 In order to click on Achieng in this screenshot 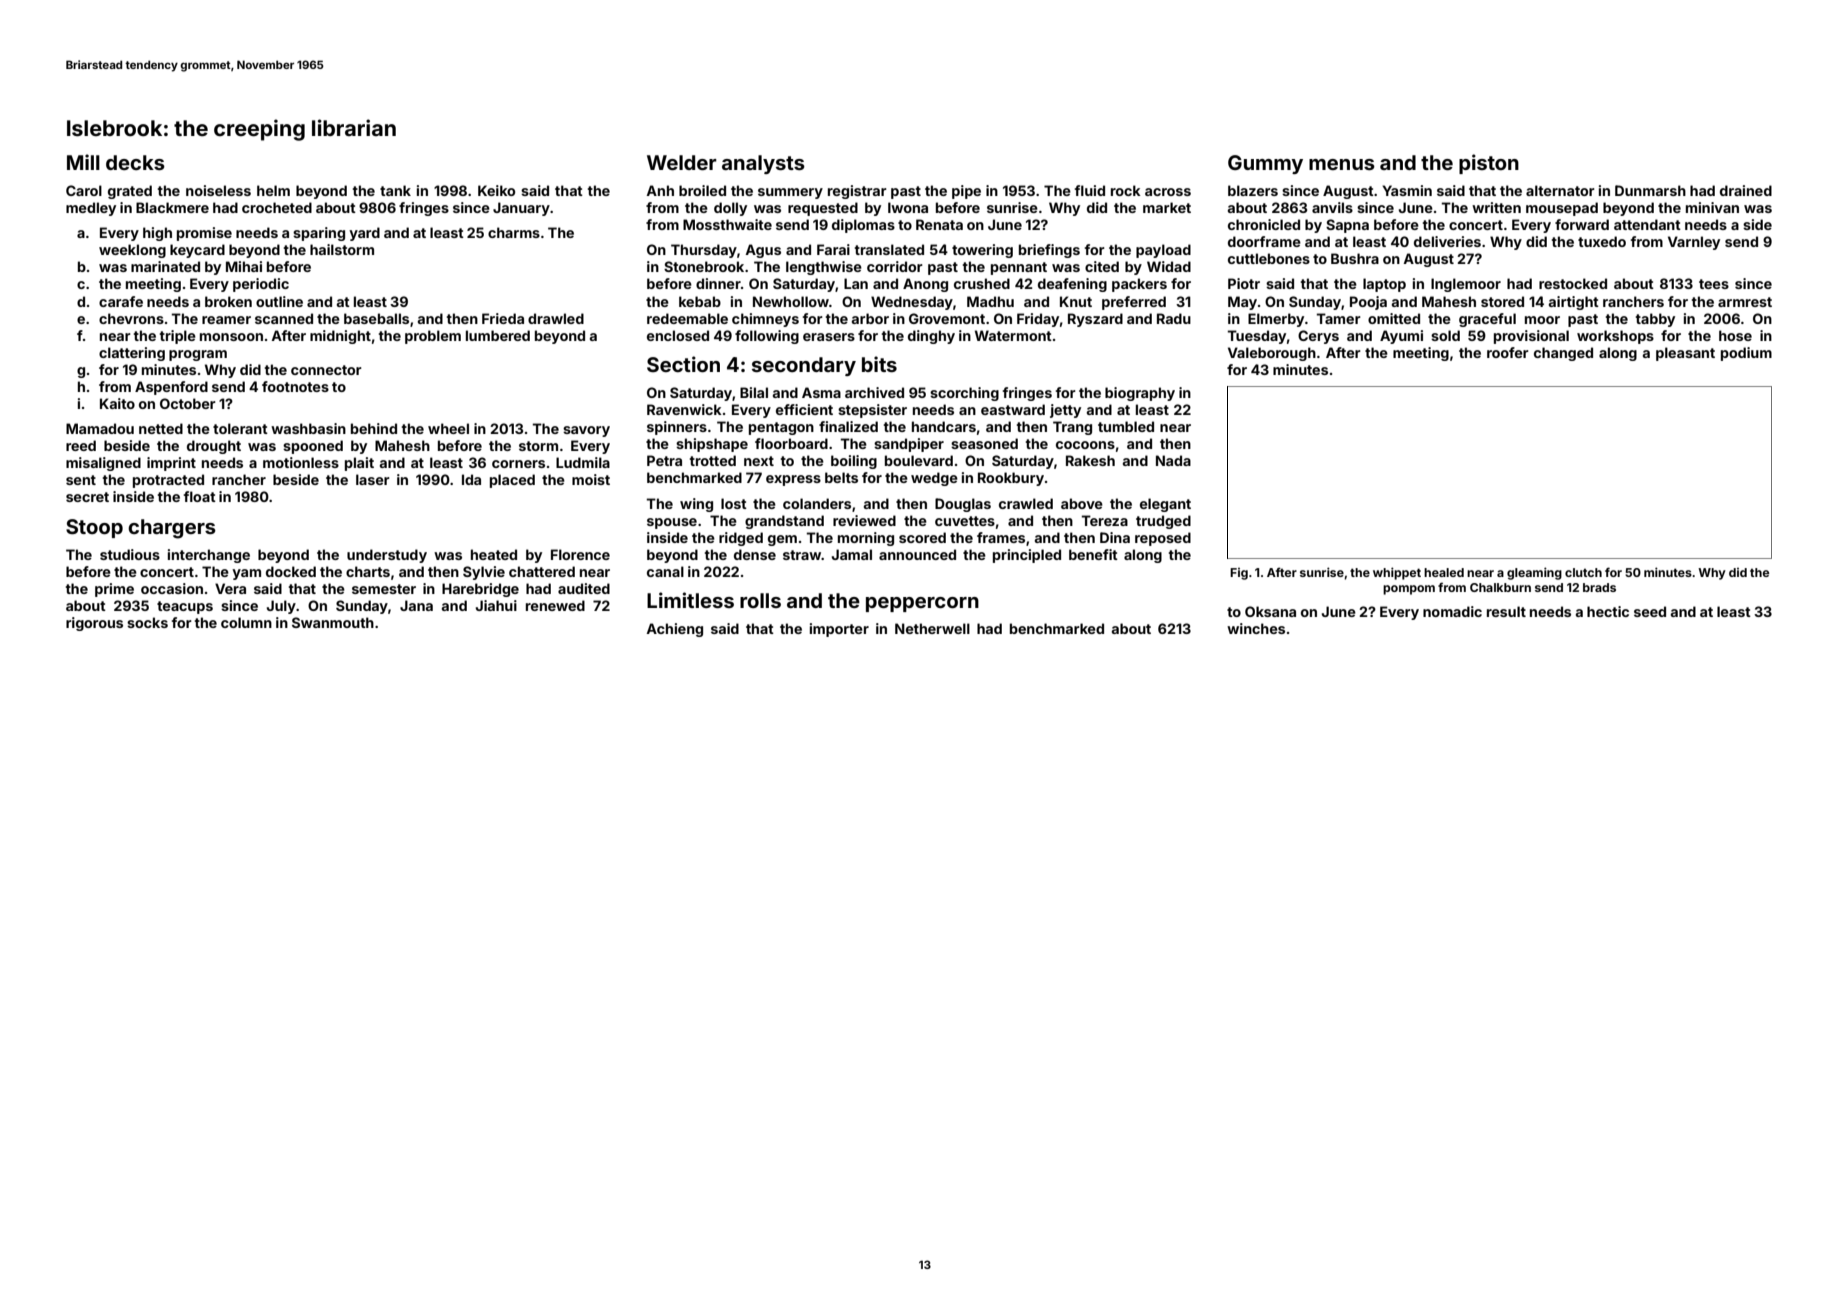, I will do `click(674, 630)`.
